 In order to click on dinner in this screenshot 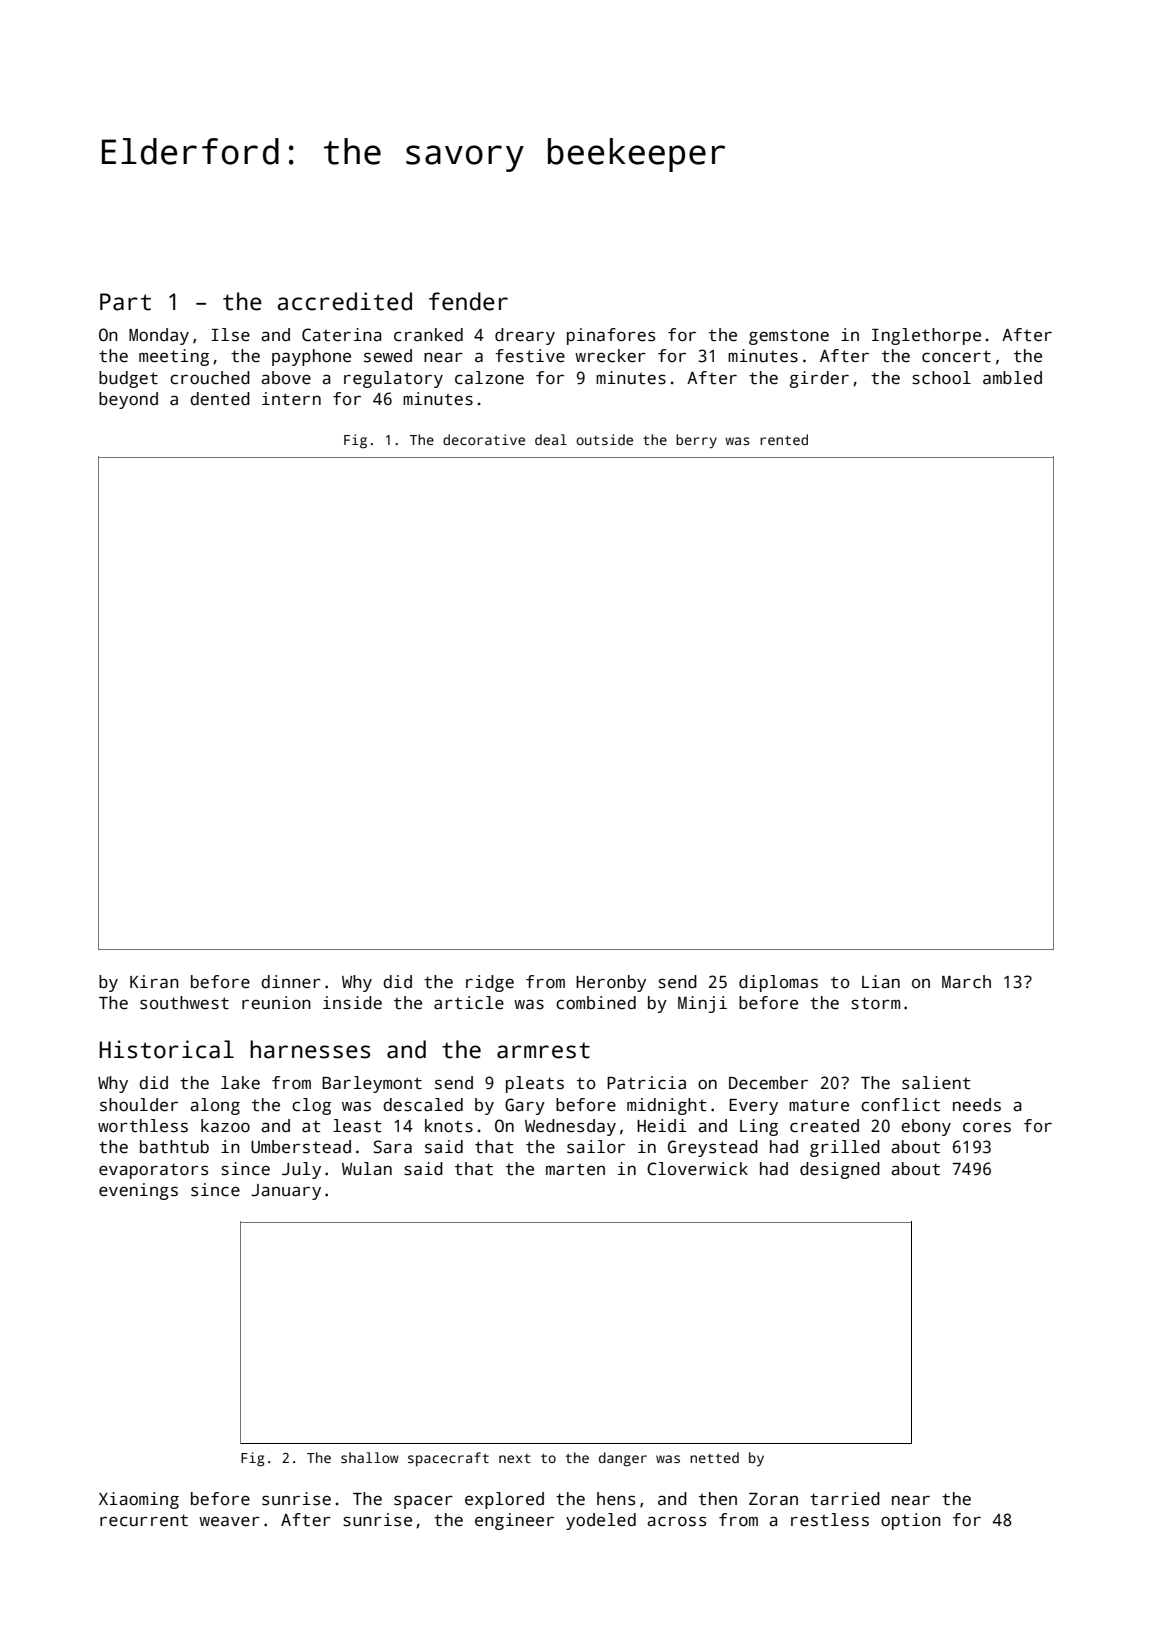, I will do `click(291, 982)`.
